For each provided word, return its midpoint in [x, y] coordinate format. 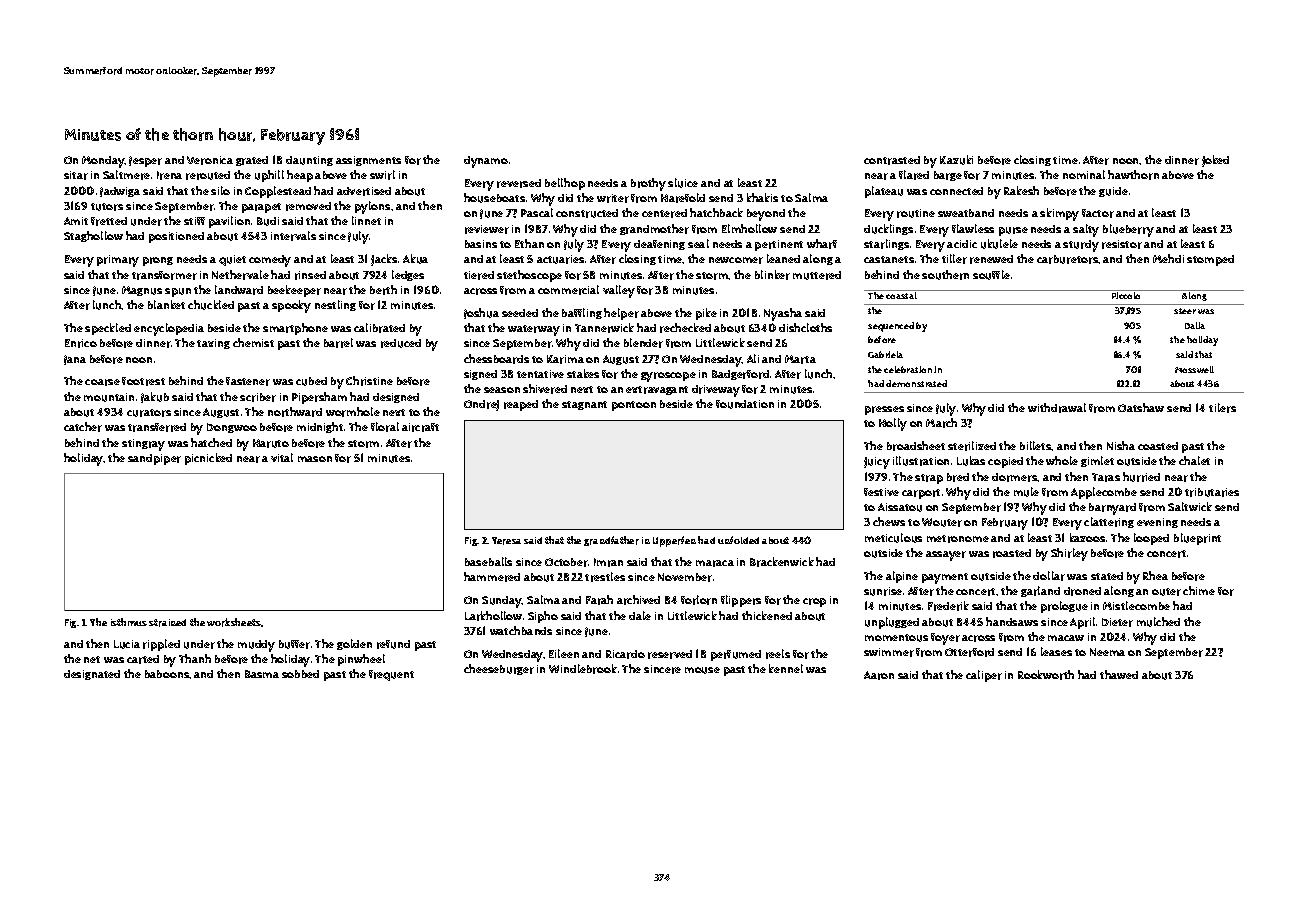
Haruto [271, 443]
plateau [884, 192]
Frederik [948, 606]
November [685, 577]
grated [252, 161]
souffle [991, 275]
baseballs [488, 561]
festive [881, 492]
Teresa [506, 541]
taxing [213, 344]
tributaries [1212, 492]
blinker [772, 275]
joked [1215, 161]
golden [354, 644]
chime [1199, 590]
